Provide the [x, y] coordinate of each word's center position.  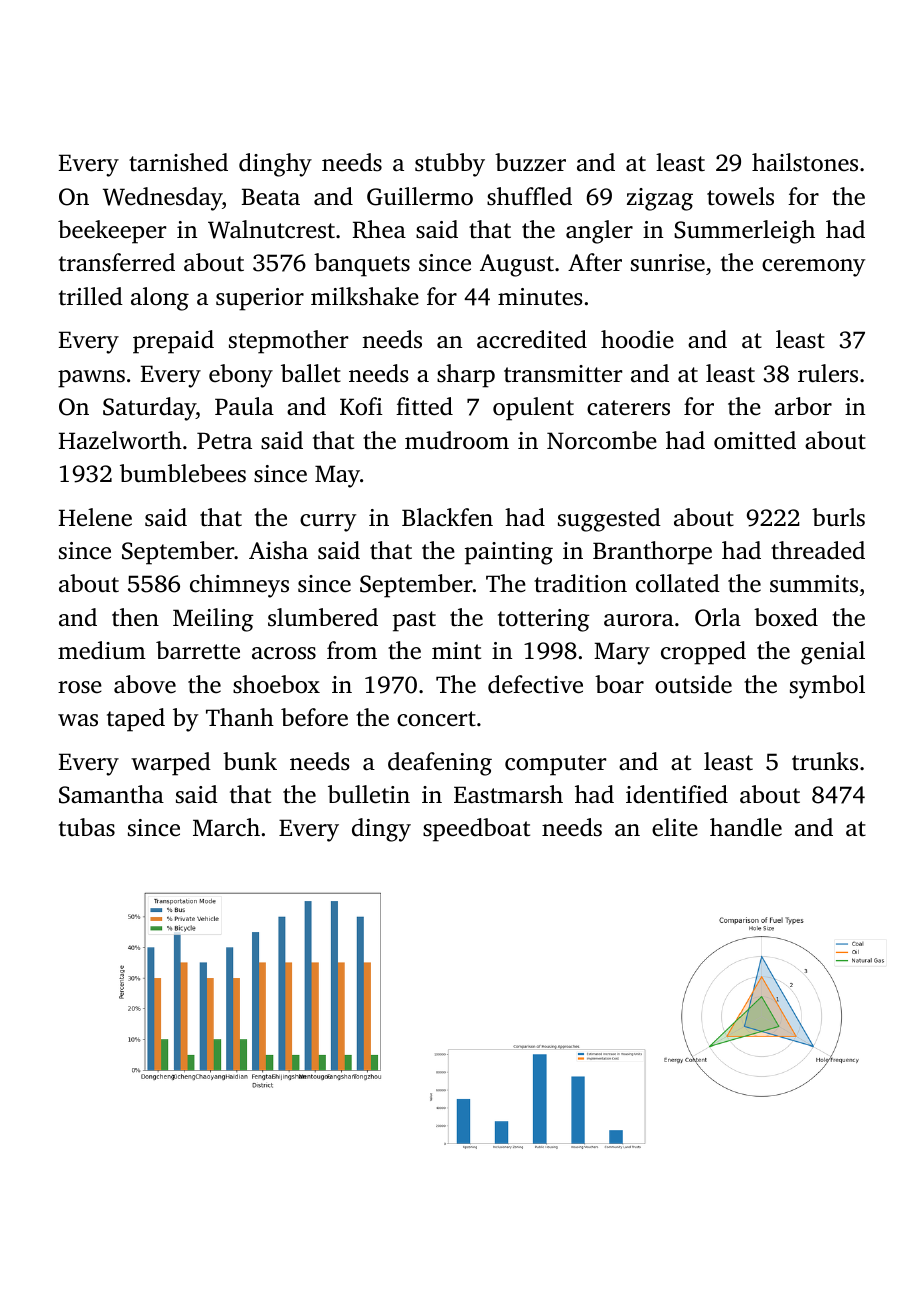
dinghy [275, 165]
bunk [250, 761]
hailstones [805, 162]
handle [746, 827]
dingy [381, 830]
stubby [450, 165]
